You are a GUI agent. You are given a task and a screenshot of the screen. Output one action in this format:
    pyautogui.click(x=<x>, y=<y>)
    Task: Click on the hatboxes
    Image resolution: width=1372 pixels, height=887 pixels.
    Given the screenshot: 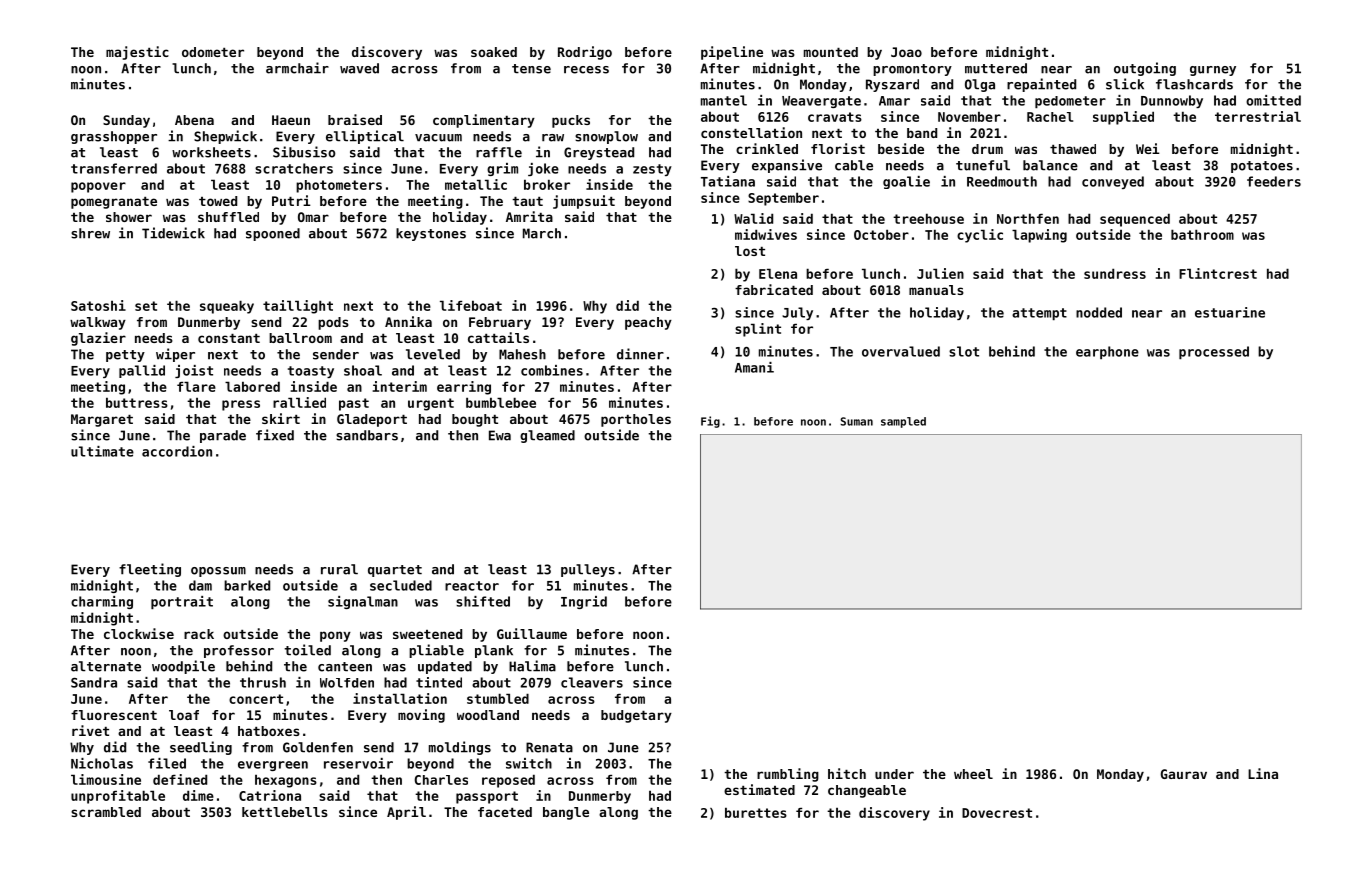 What is the action you would take?
    pyautogui.click(x=269, y=731)
